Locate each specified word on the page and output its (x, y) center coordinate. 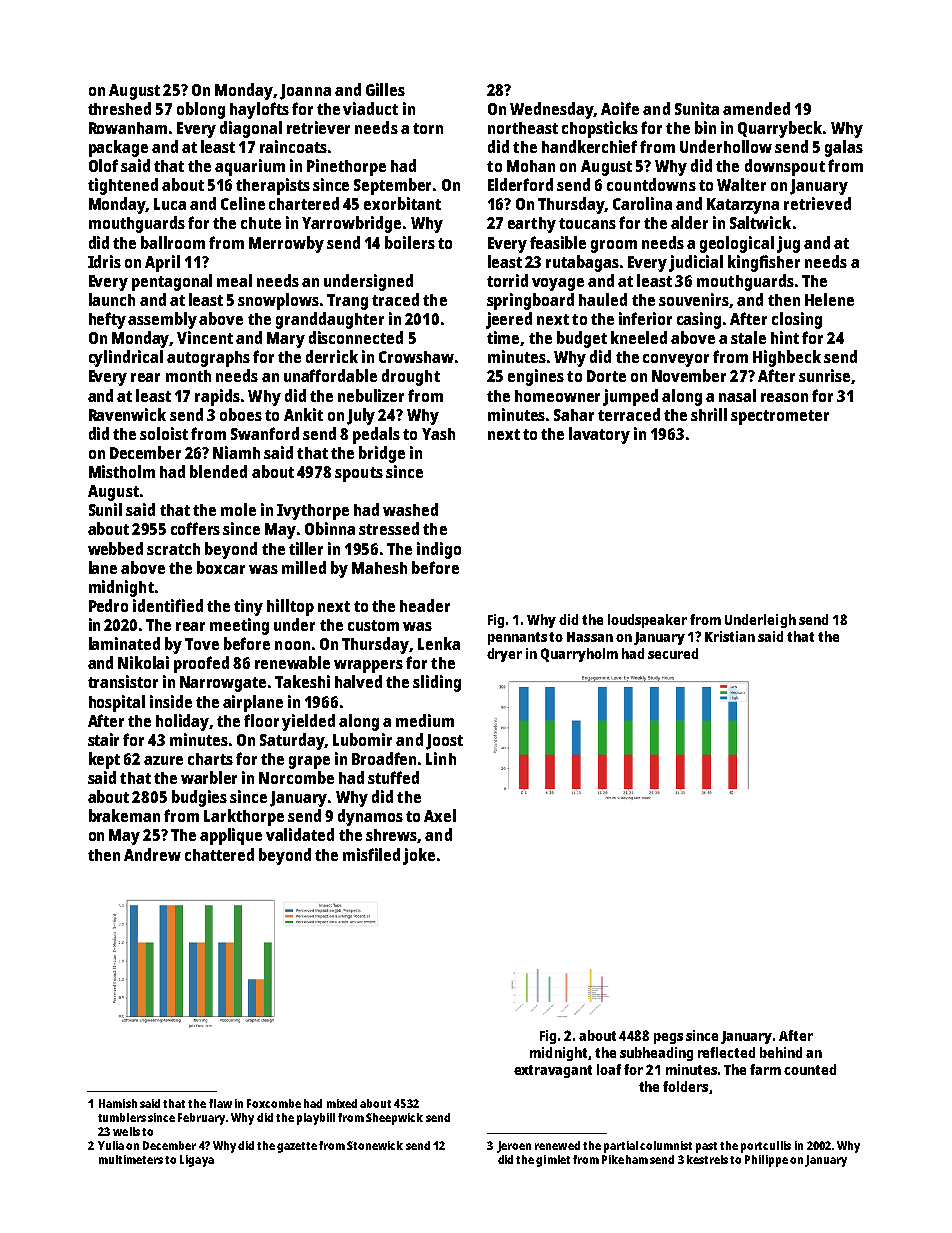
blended (218, 471)
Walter (741, 184)
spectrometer (780, 417)
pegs (668, 1038)
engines (536, 377)
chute (261, 223)
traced (395, 299)
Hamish (118, 1103)
